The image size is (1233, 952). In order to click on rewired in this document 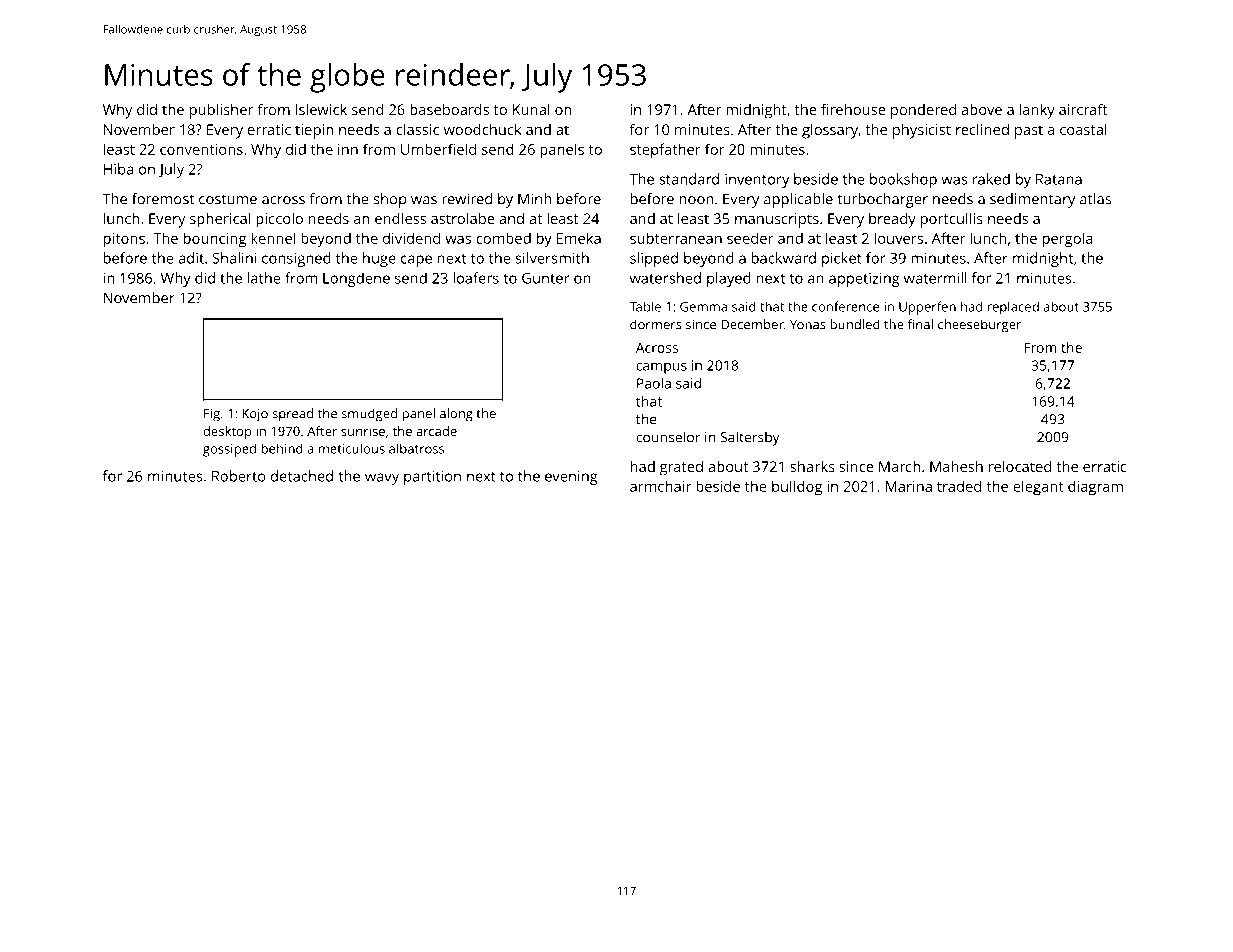, I will do `click(467, 199)`.
